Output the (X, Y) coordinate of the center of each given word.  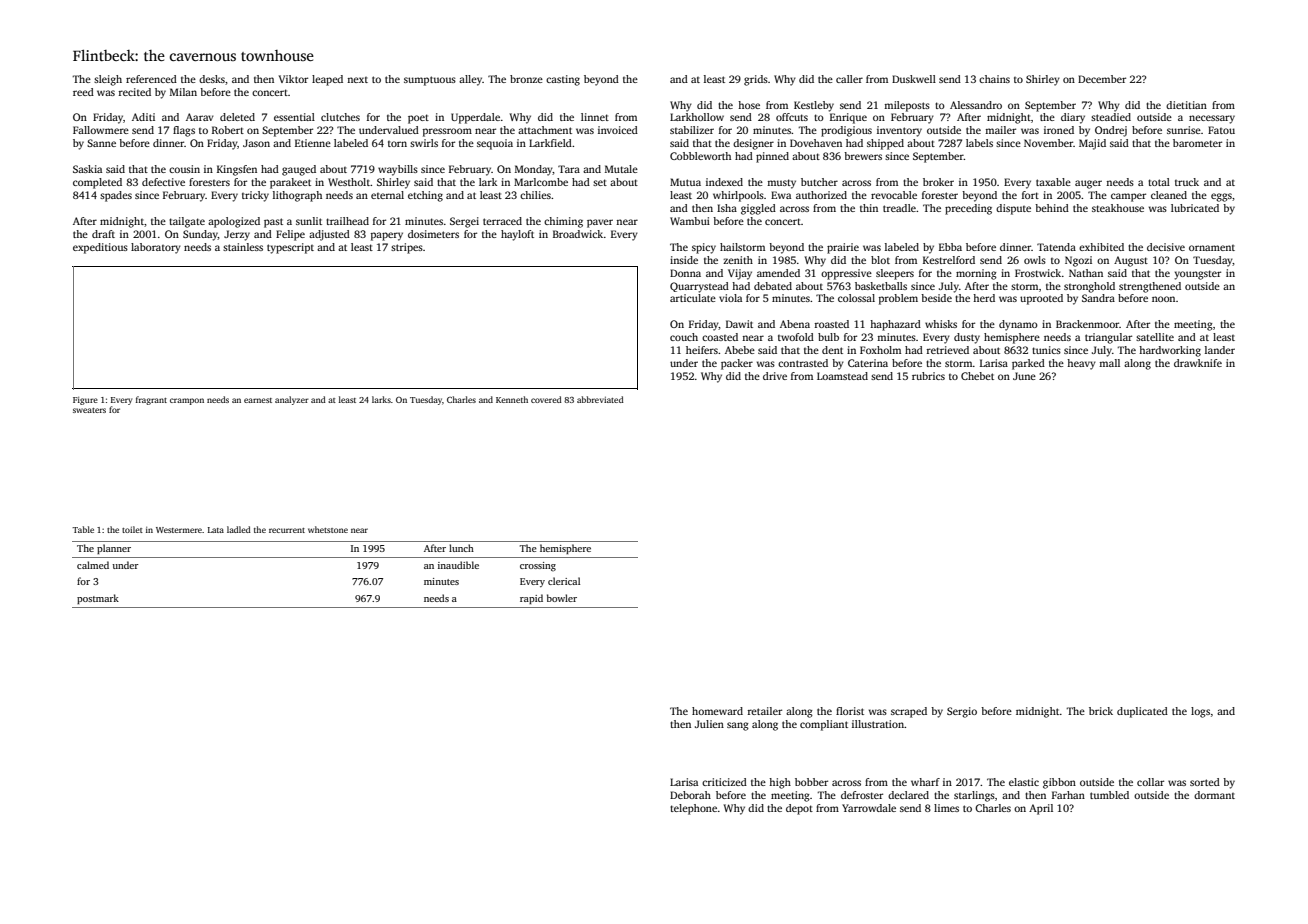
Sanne (101, 143)
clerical (564, 581)
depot (799, 809)
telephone (693, 809)
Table (83, 529)
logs (1200, 712)
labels (979, 143)
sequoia (495, 144)
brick (1101, 711)
